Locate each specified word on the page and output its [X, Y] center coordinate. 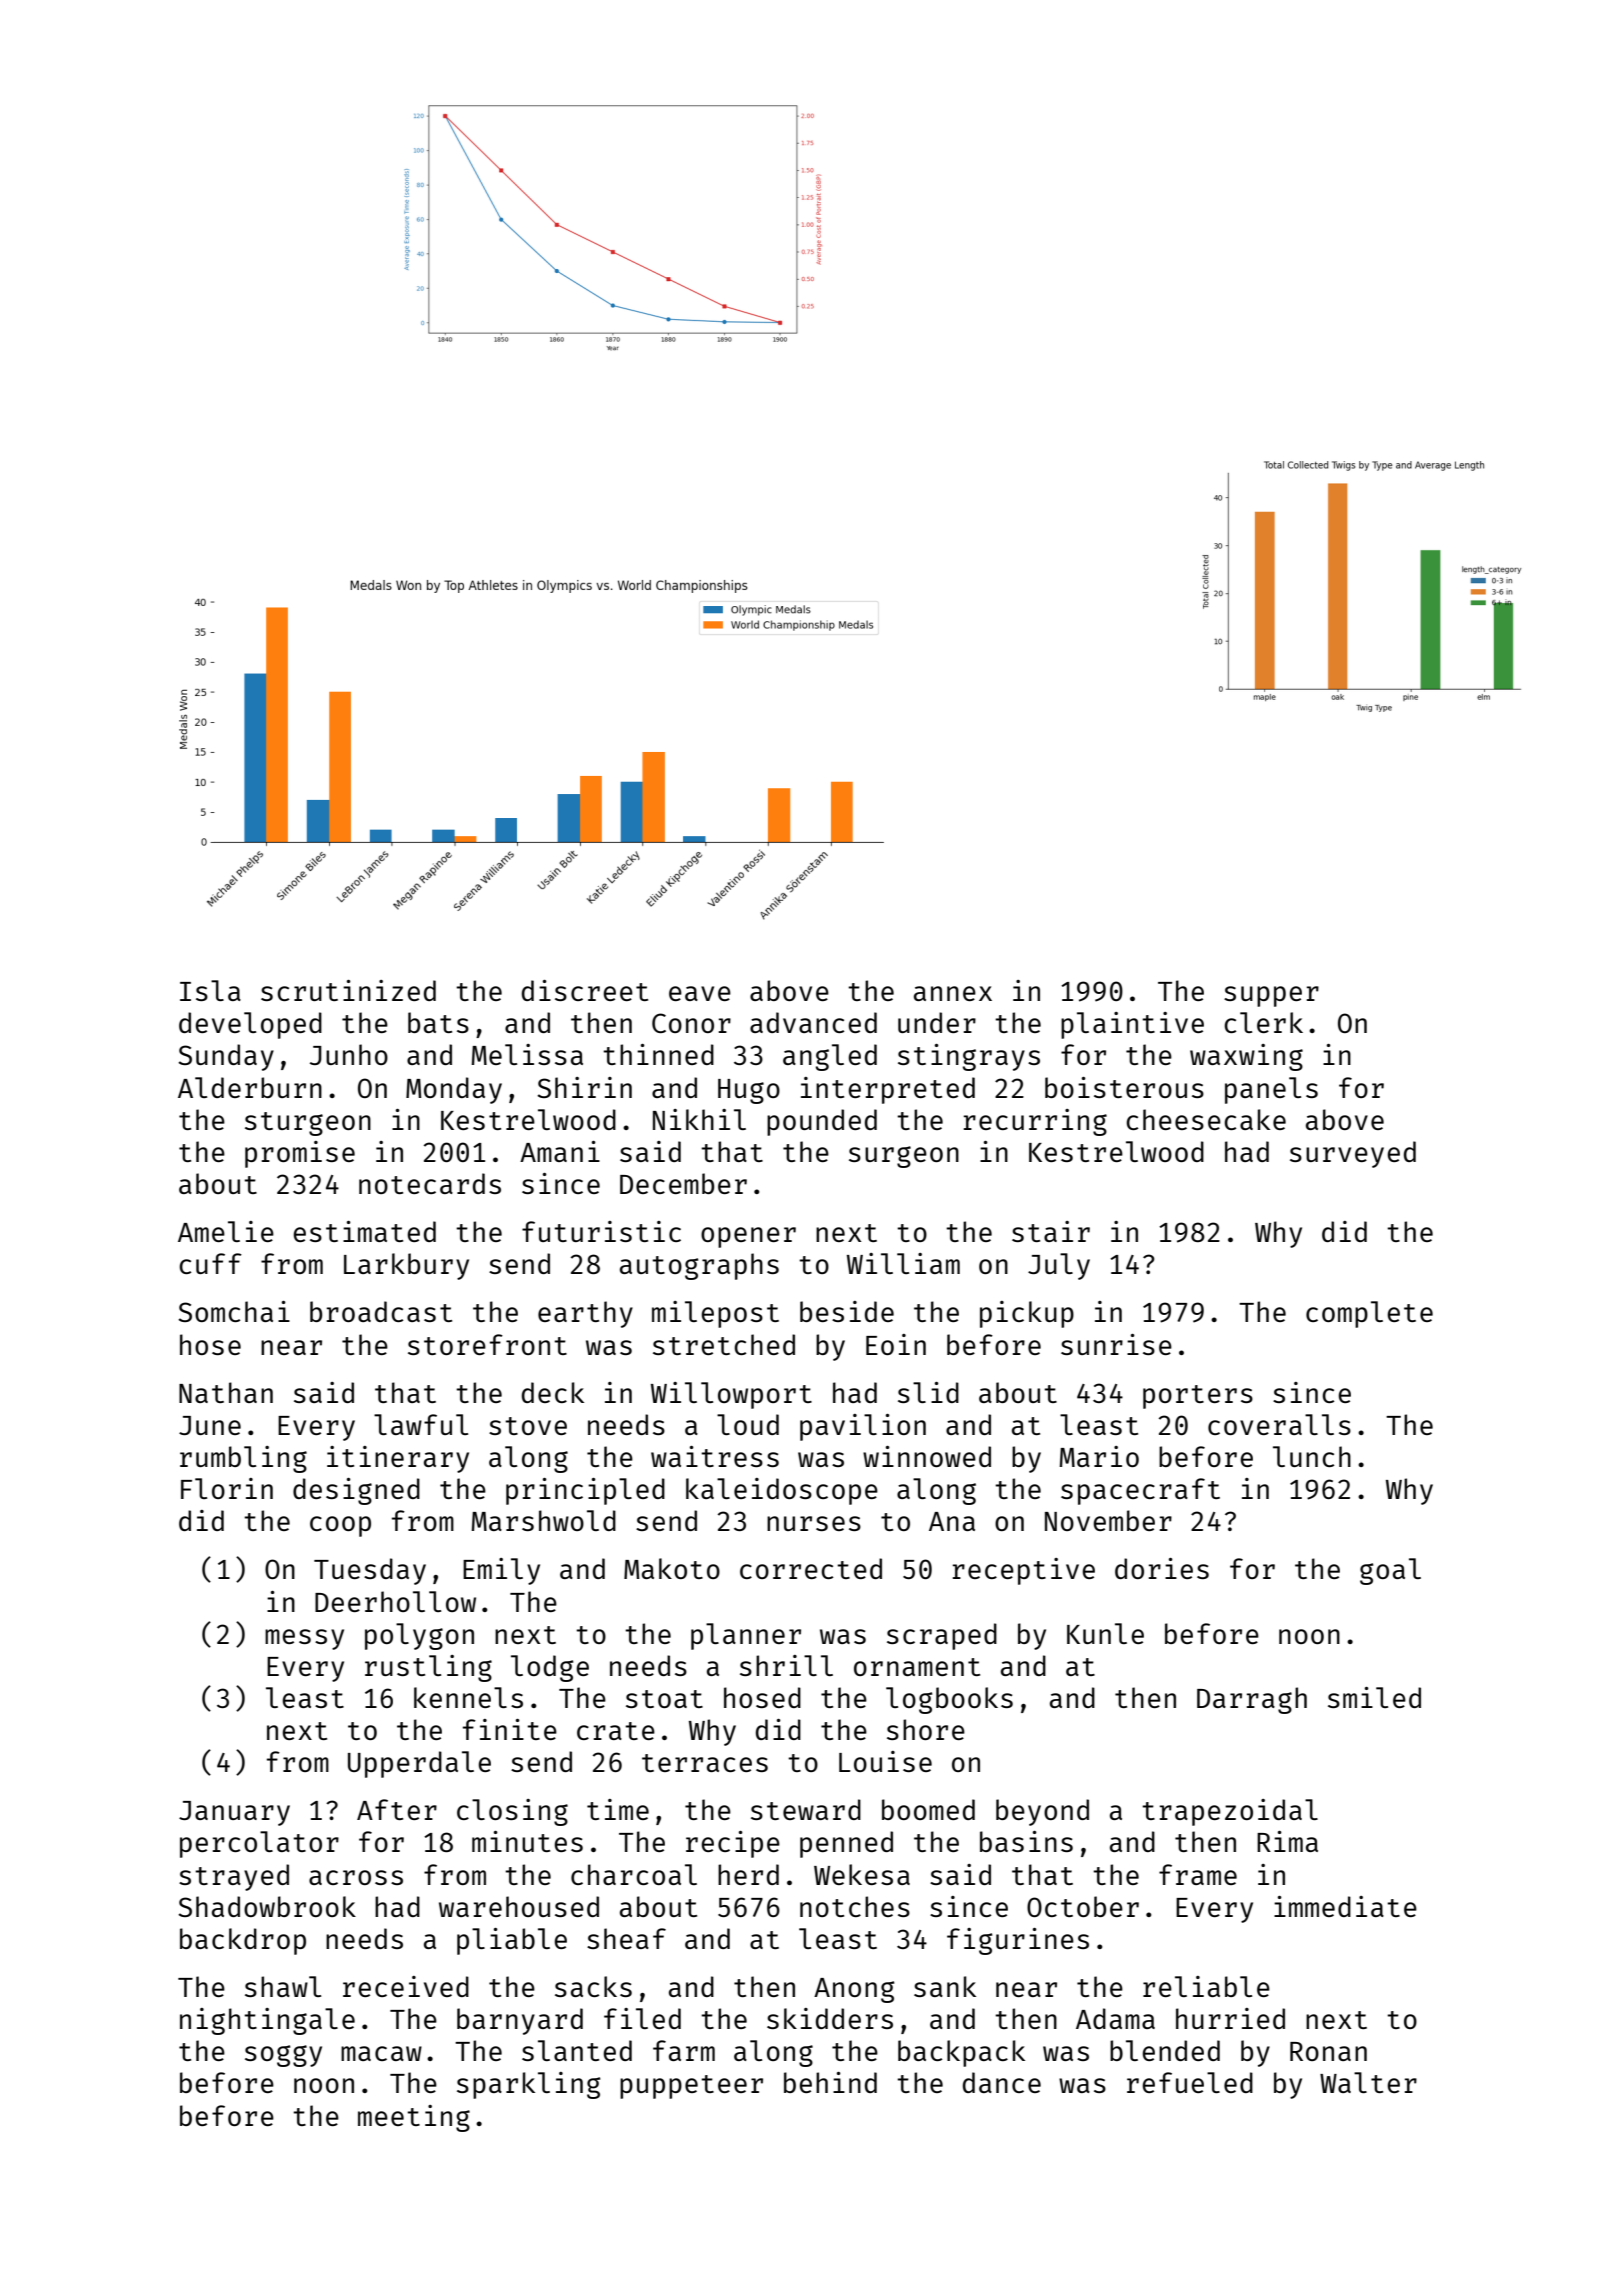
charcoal [634, 1874]
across [356, 1877]
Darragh [1252, 1700]
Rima [1287, 1841]
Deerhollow [395, 1601]
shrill [786, 1665]
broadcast [381, 1311]
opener [748, 1237]
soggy [283, 2056]
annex [953, 993]
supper [1271, 996]
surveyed [1353, 1154]
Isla [210, 990]
